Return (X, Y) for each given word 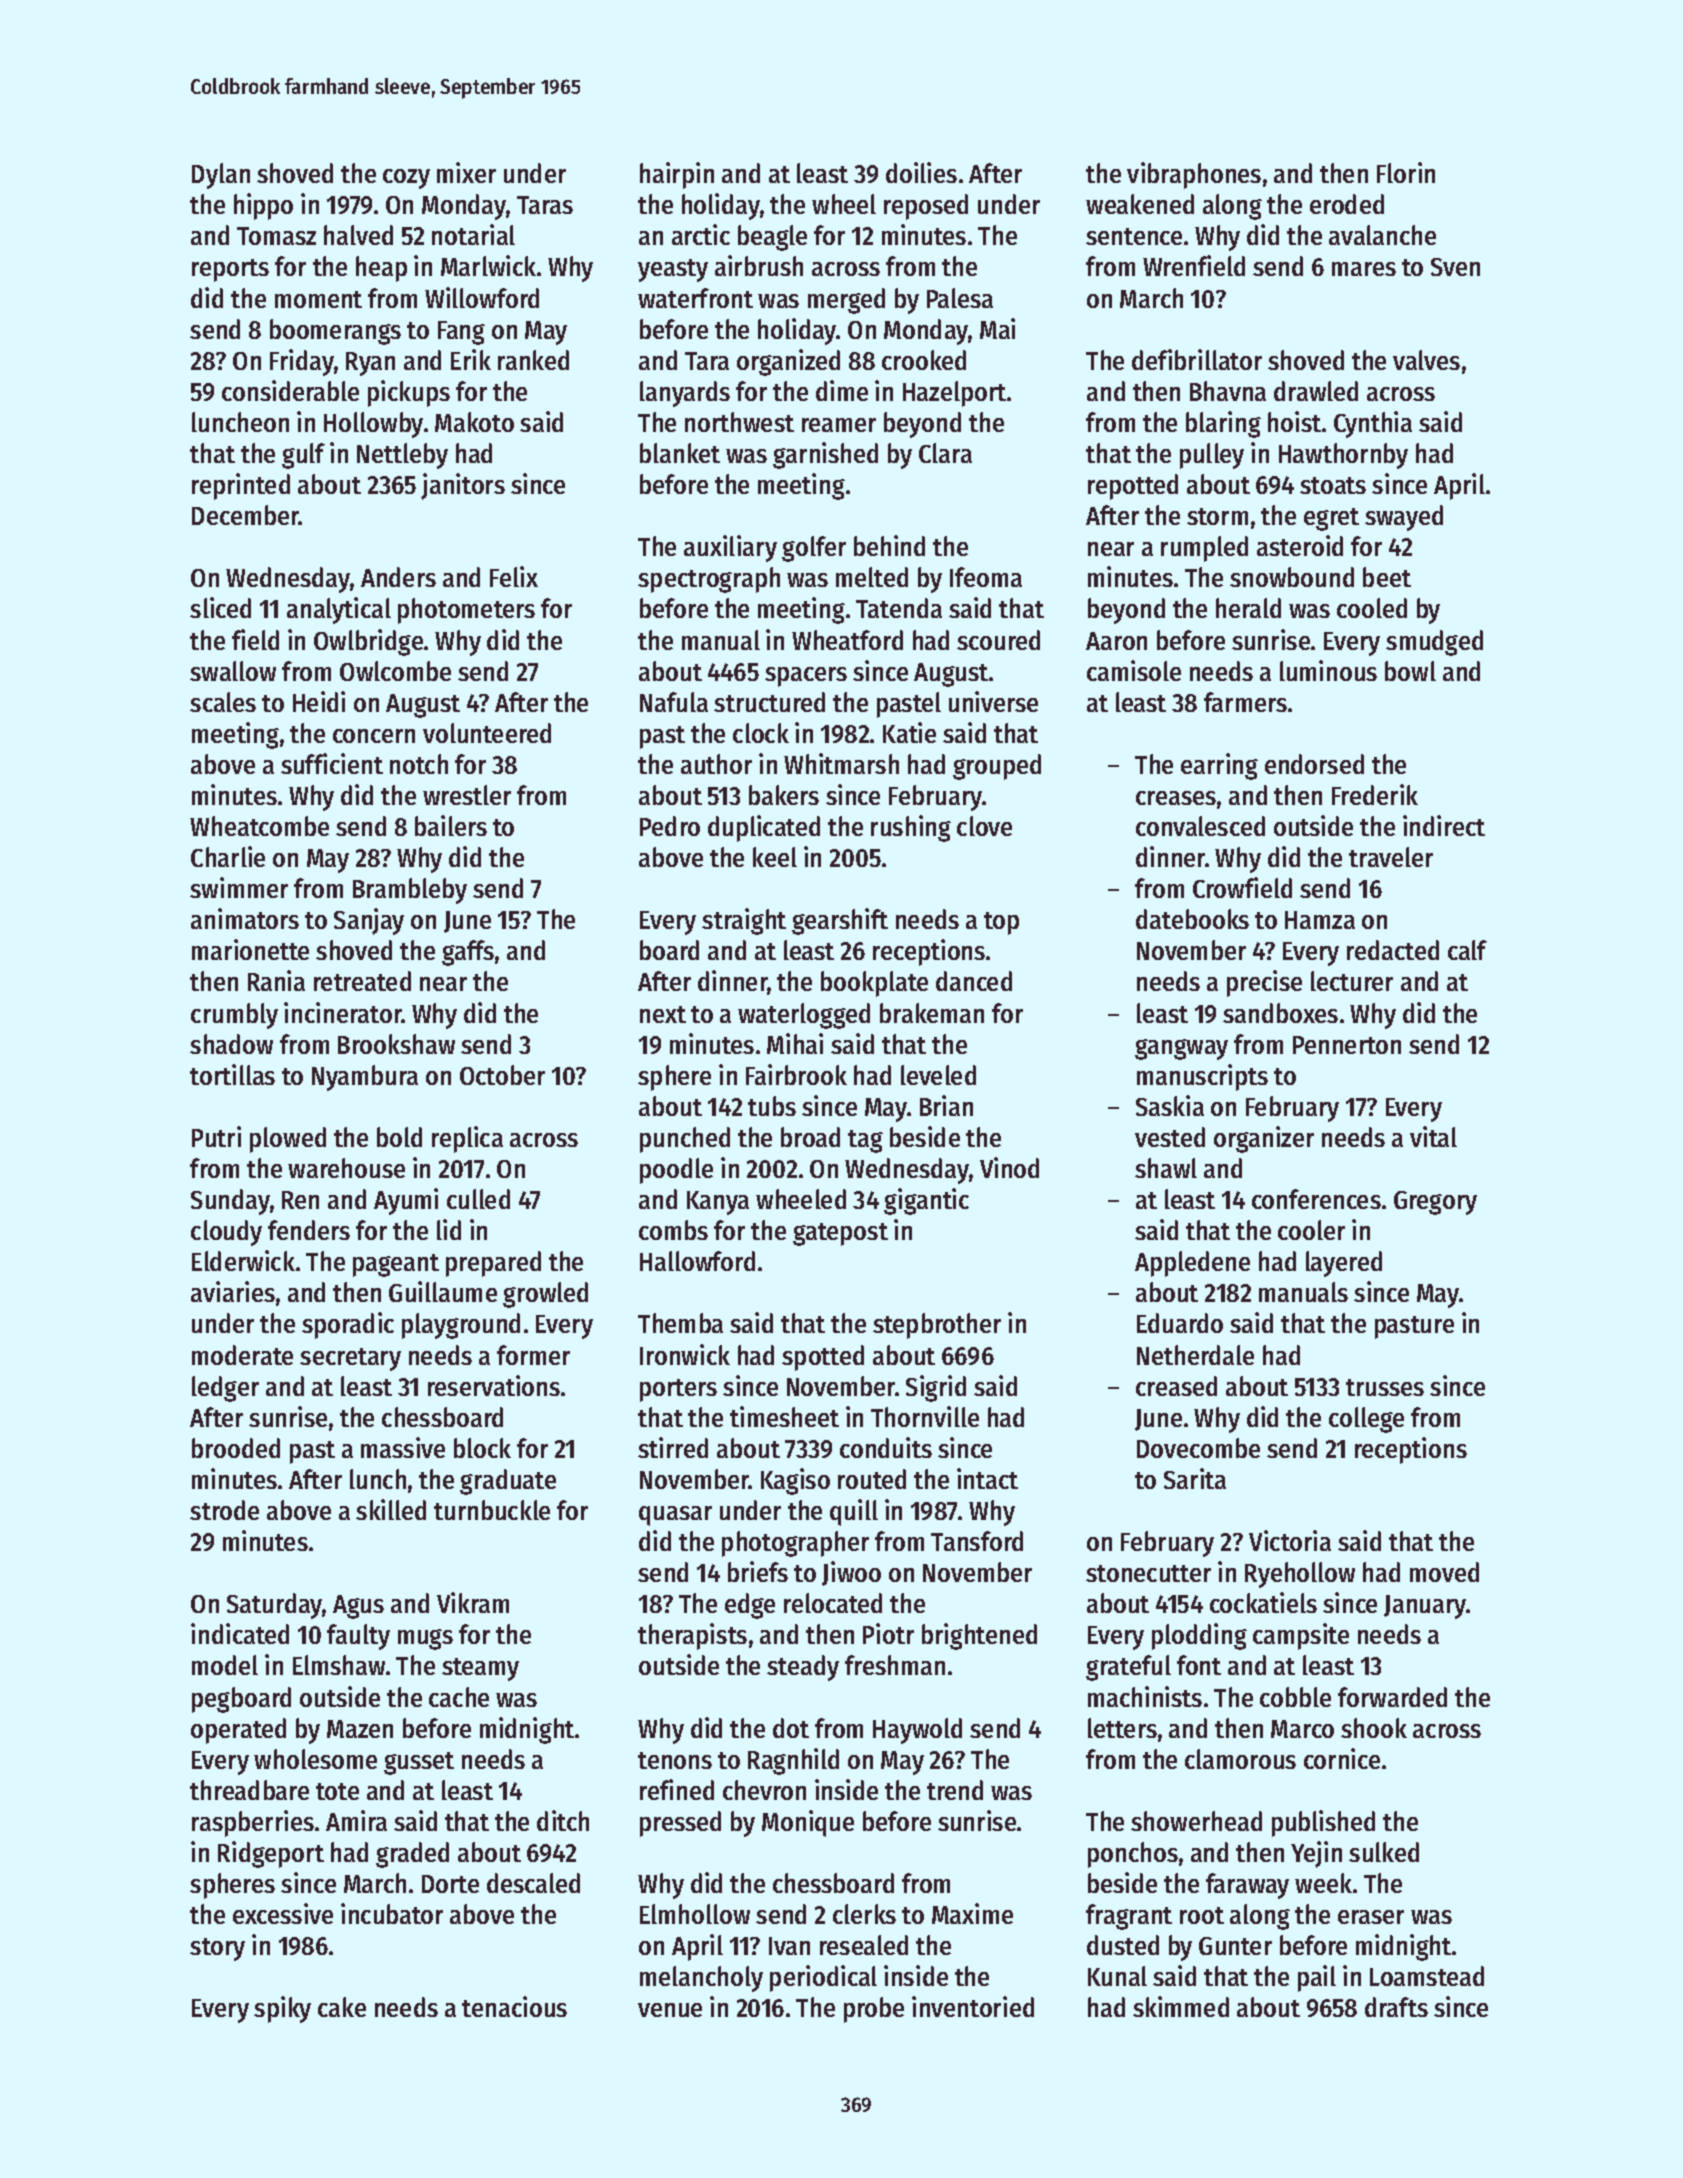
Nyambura (365, 1078)
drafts (1396, 2007)
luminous (1328, 670)
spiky (282, 2009)
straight (744, 921)
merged (846, 301)
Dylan (221, 176)
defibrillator (1197, 359)
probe (874, 2010)
